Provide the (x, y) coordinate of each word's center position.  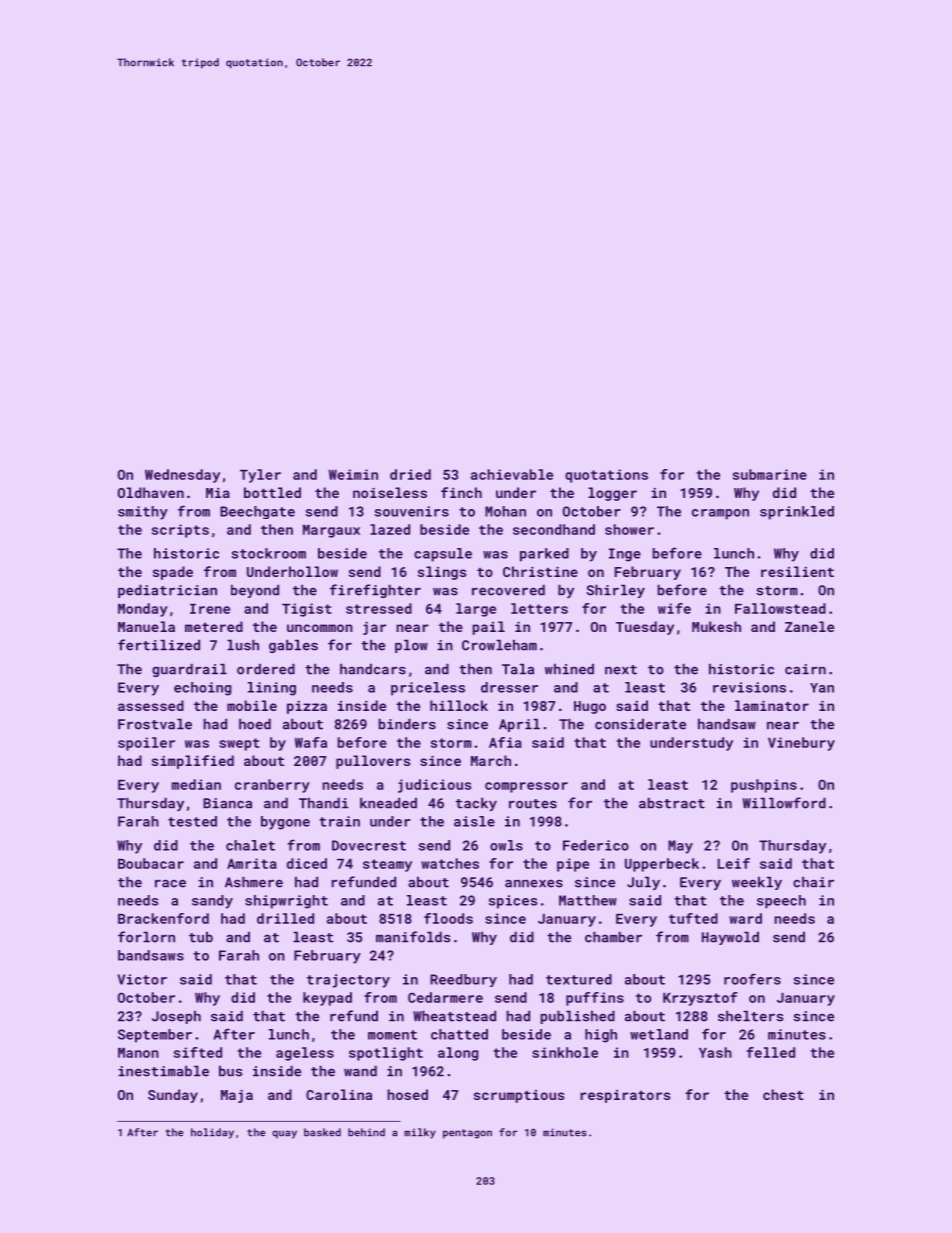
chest (783, 1094)
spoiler (146, 744)
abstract (672, 803)
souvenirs (411, 511)
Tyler (260, 476)
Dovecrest (369, 845)
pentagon (467, 1134)
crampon (720, 514)
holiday (212, 1133)
